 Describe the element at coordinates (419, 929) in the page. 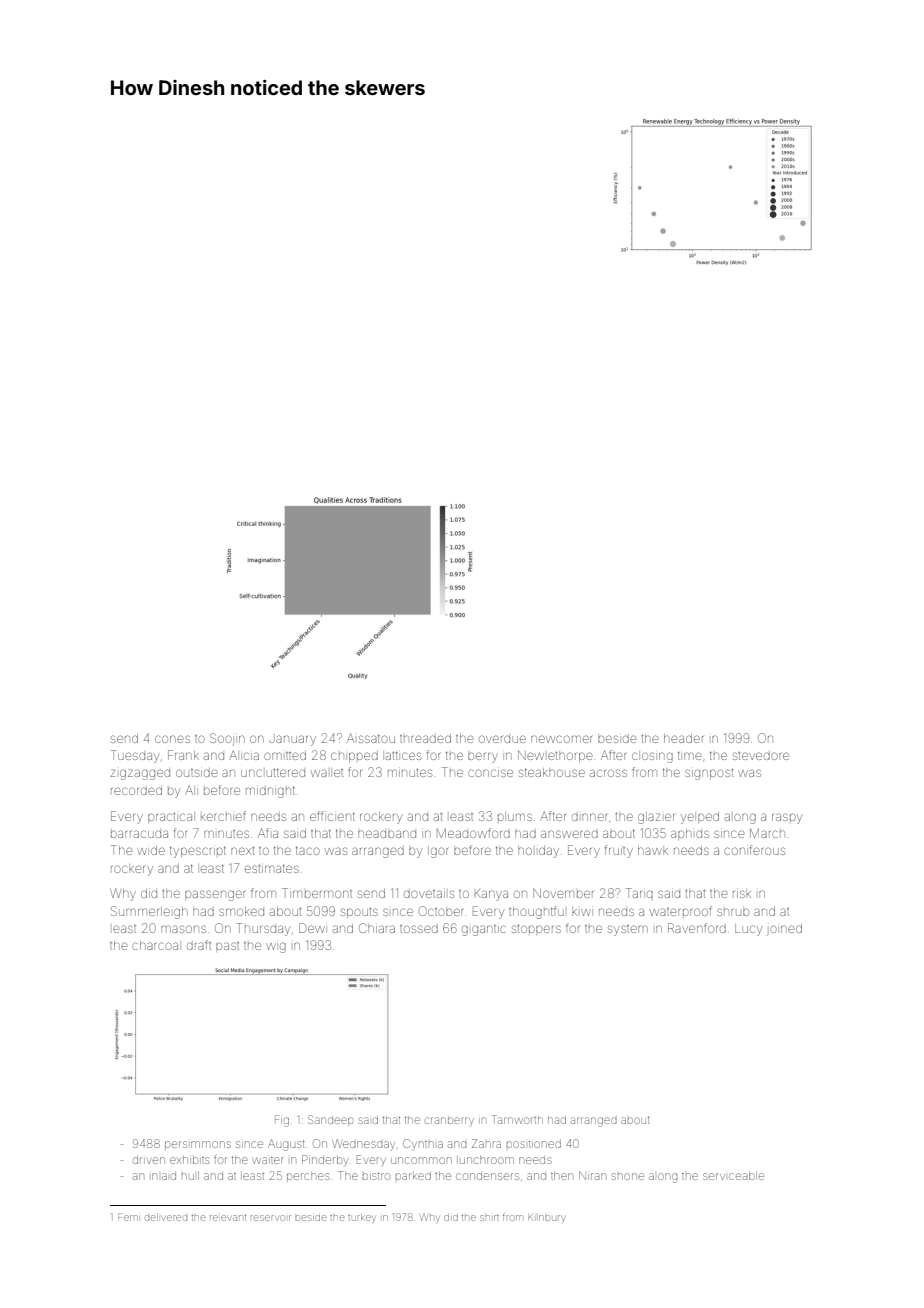

I see `tossed` at that location.
